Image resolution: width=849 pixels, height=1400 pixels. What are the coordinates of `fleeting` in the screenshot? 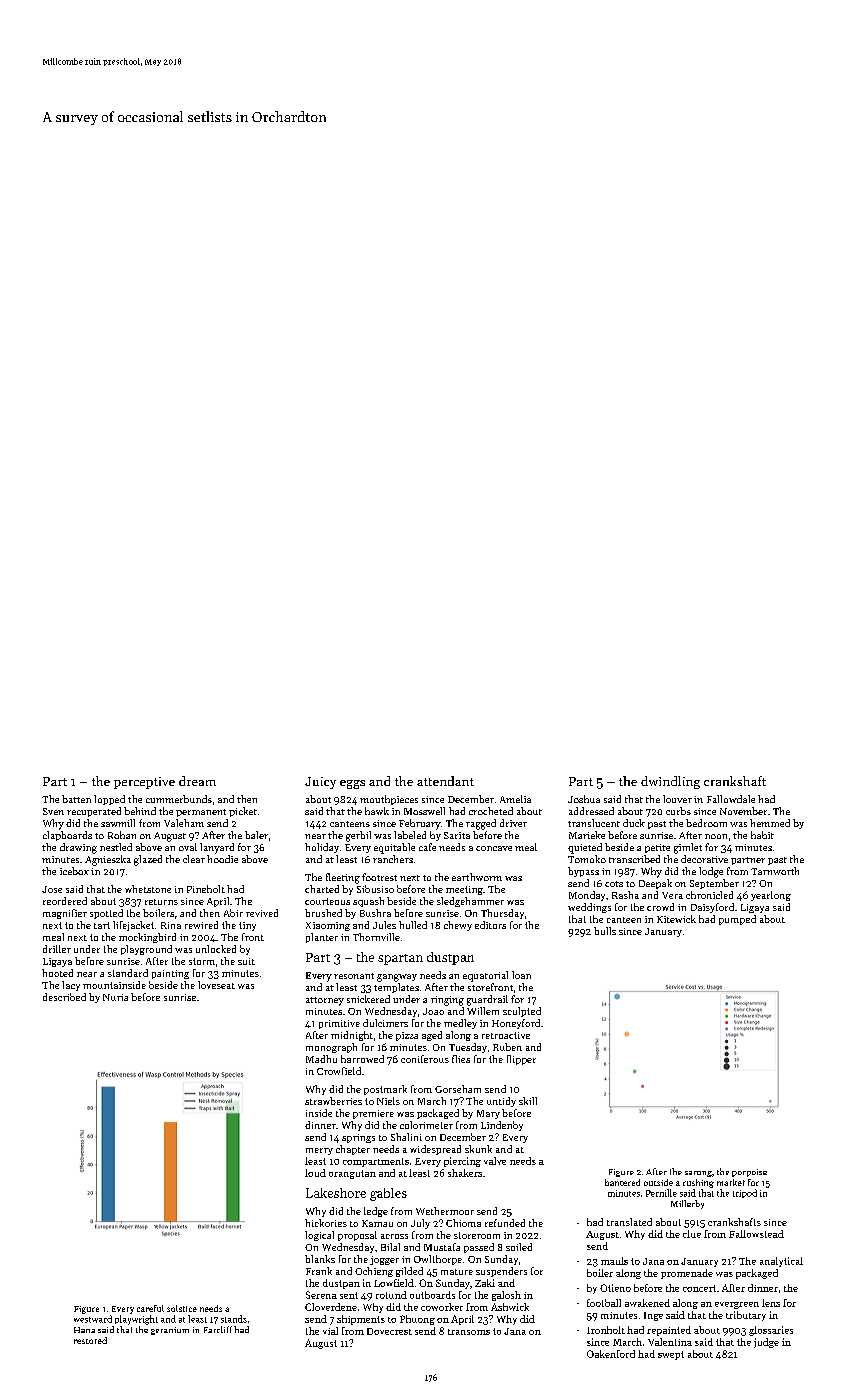 It's located at (343, 878).
